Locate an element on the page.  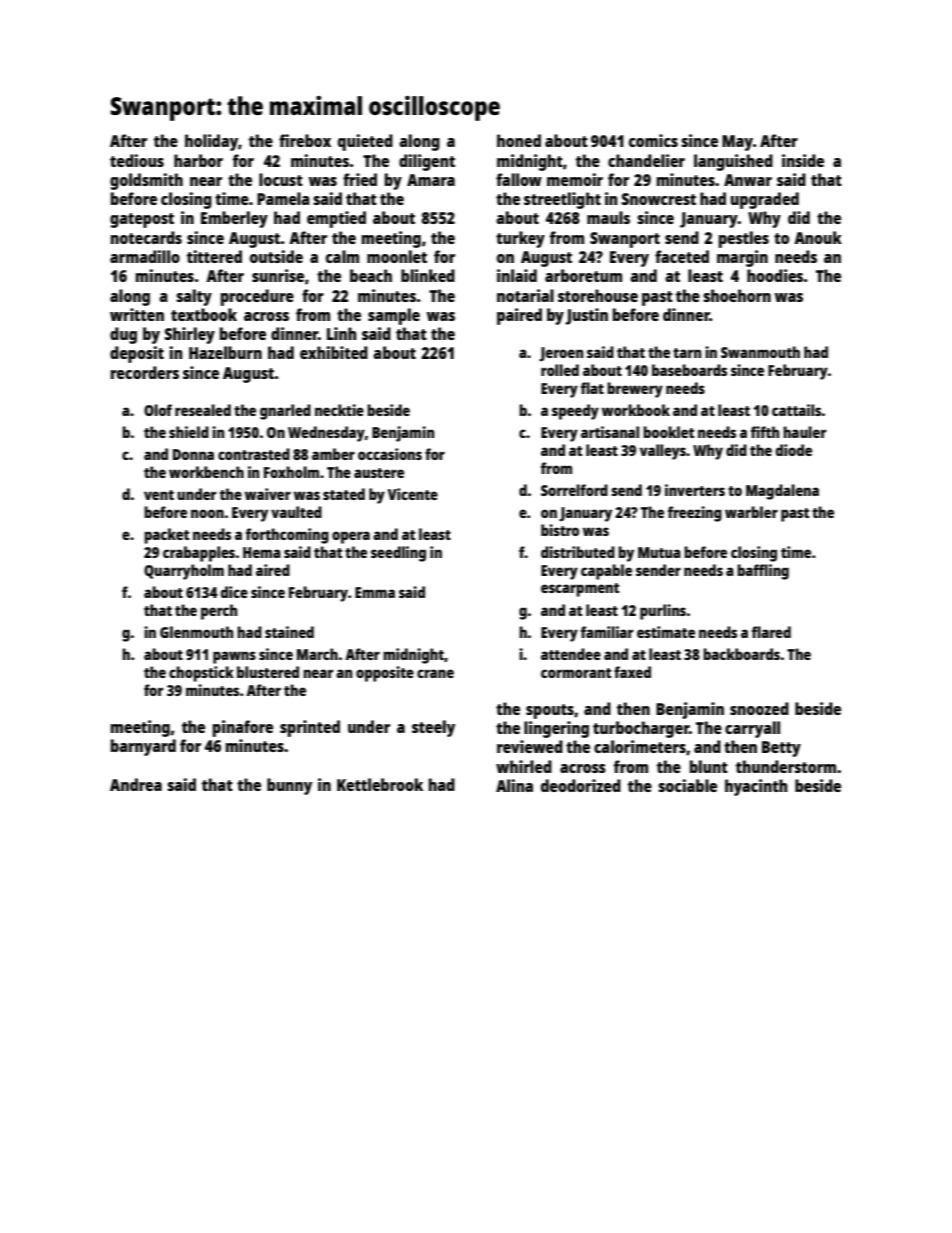
firebox is located at coordinates (305, 140).
